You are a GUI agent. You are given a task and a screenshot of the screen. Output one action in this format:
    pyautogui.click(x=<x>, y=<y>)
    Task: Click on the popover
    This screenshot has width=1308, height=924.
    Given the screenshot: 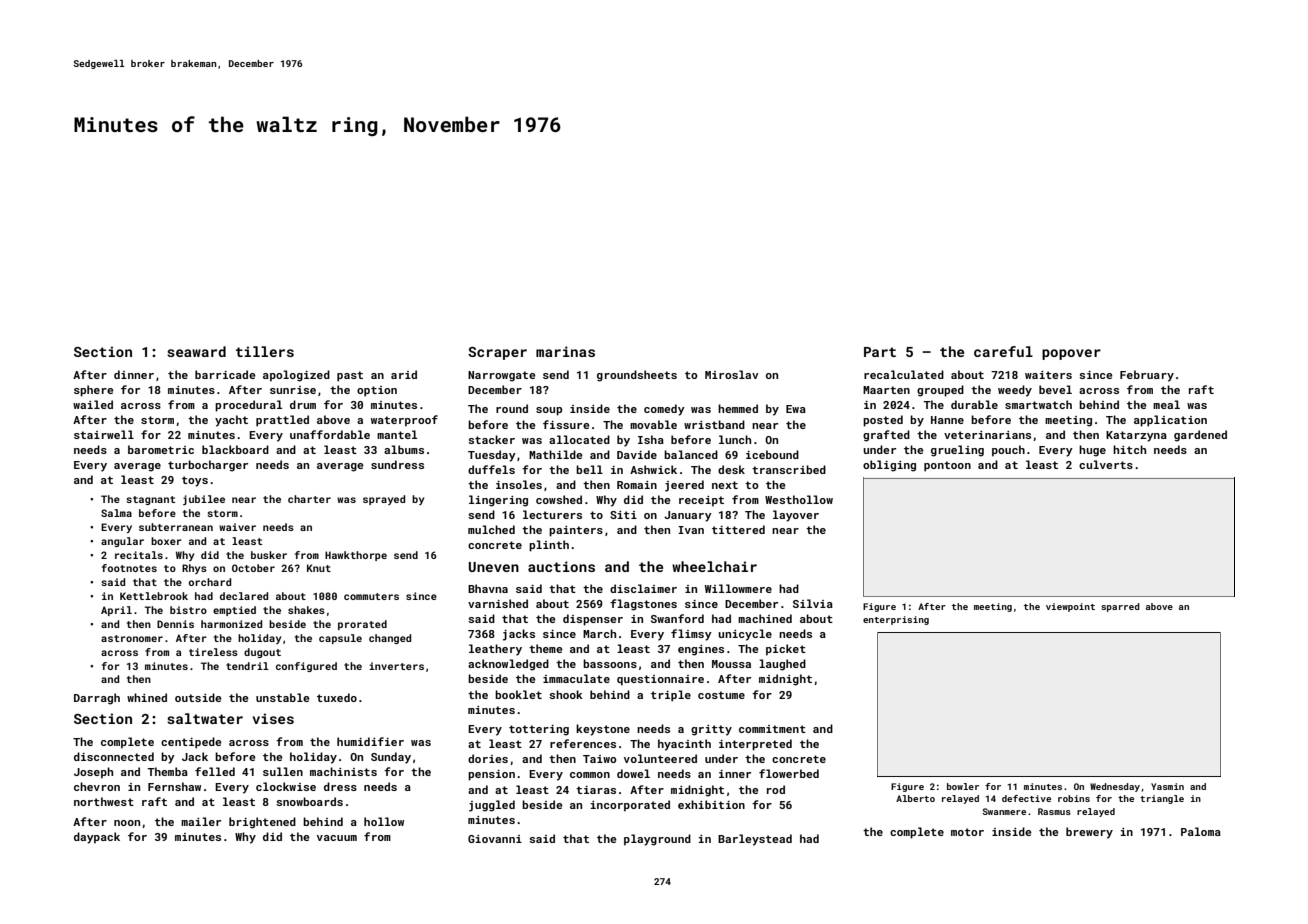 What is the action you would take?
    pyautogui.click(x=1071, y=354)
